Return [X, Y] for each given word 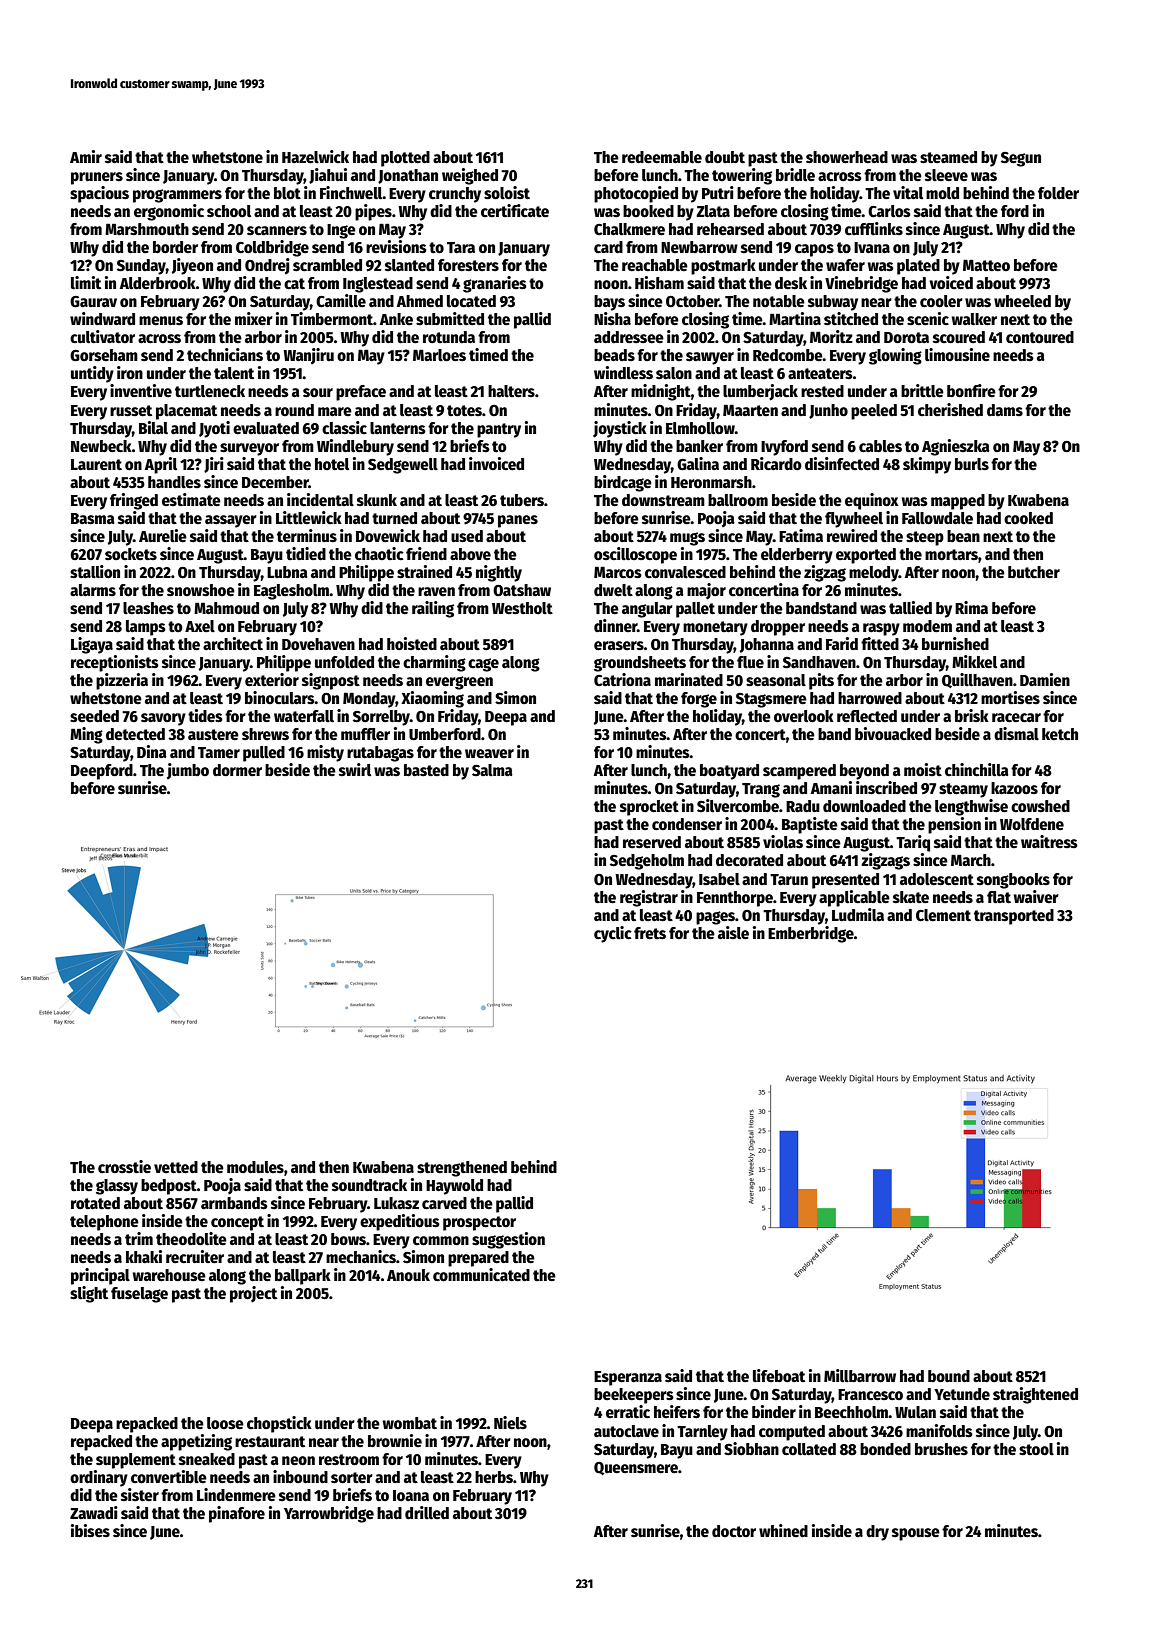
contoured [1040, 337]
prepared [478, 1259]
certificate [515, 211]
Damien [1045, 679]
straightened [1035, 1395]
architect [233, 644]
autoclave [626, 1431]
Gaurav [93, 302]
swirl [355, 769]
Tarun [789, 879]
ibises [90, 1530]
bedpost [169, 1187]
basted [426, 770]
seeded [94, 716]
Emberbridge [811, 934]
